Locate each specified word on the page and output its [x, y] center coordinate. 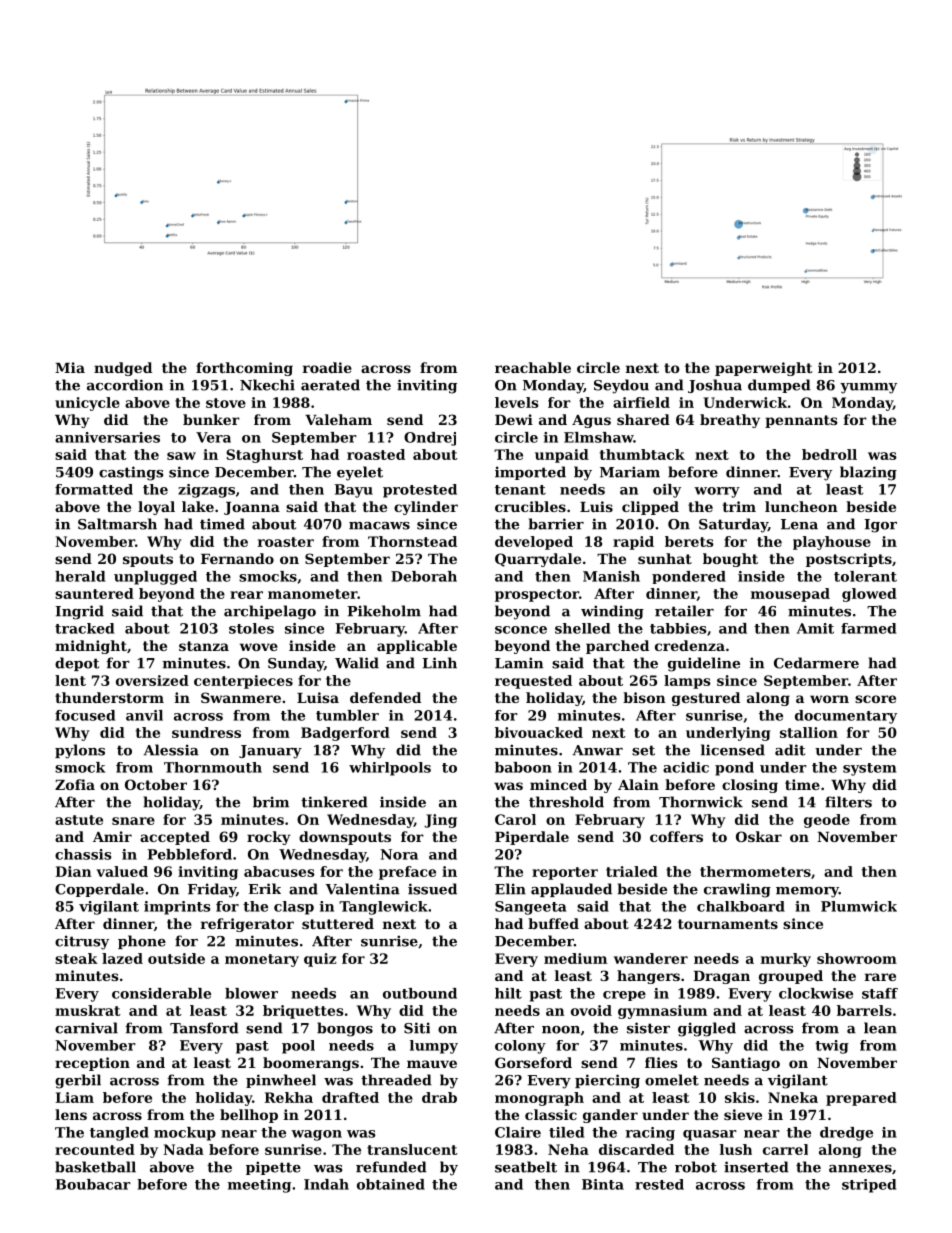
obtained [391, 1184]
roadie [327, 367]
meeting [259, 1186]
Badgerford [345, 734]
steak [76, 958]
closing [750, 786]
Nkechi [267, 385]
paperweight [764, 369]
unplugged [155, 578]
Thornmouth [213, 767]
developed [534, 543]
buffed [553, 923]
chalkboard [741, 906]
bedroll [829, 454]
